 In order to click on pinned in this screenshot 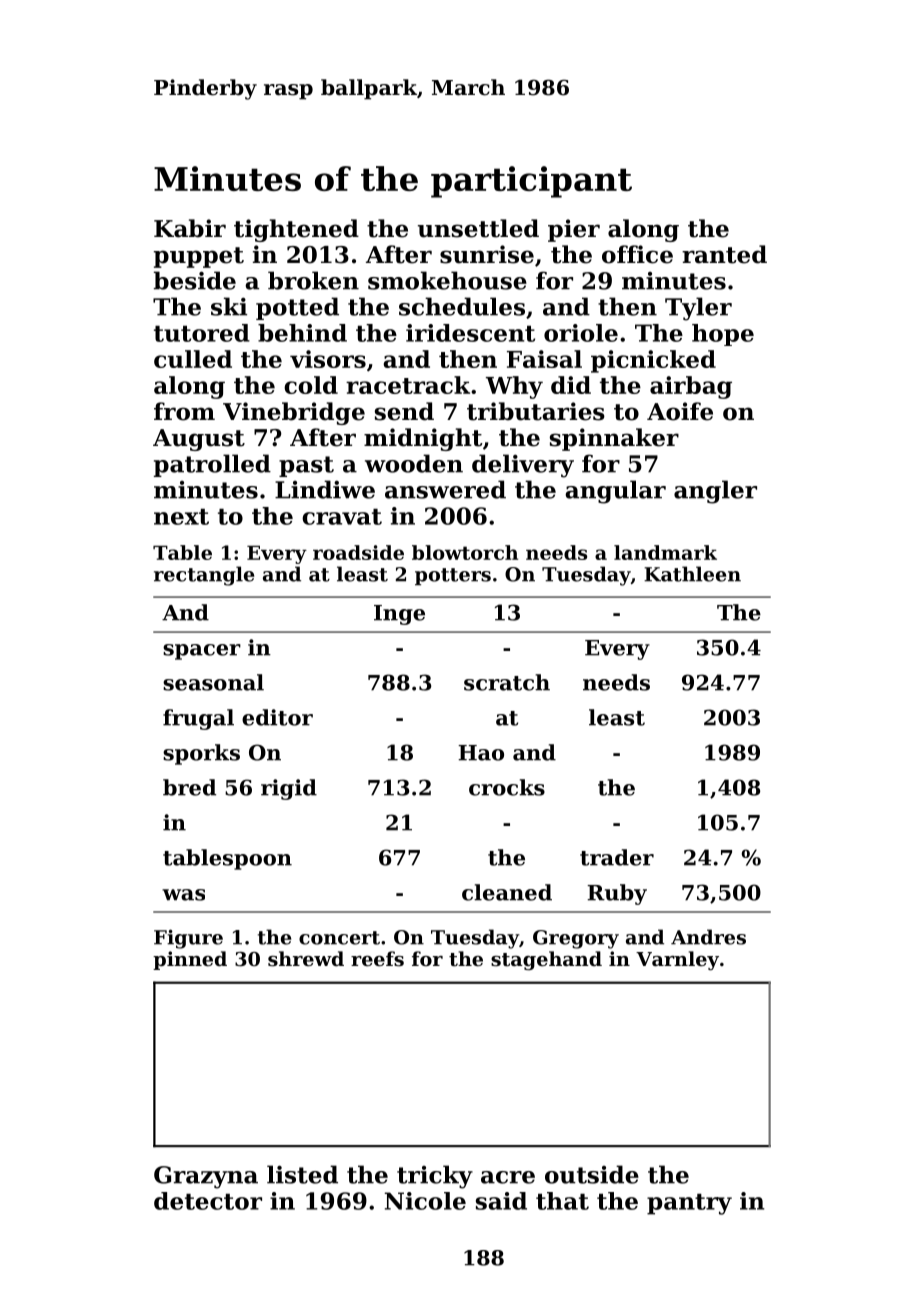, I will do `click(190, 960)`.
